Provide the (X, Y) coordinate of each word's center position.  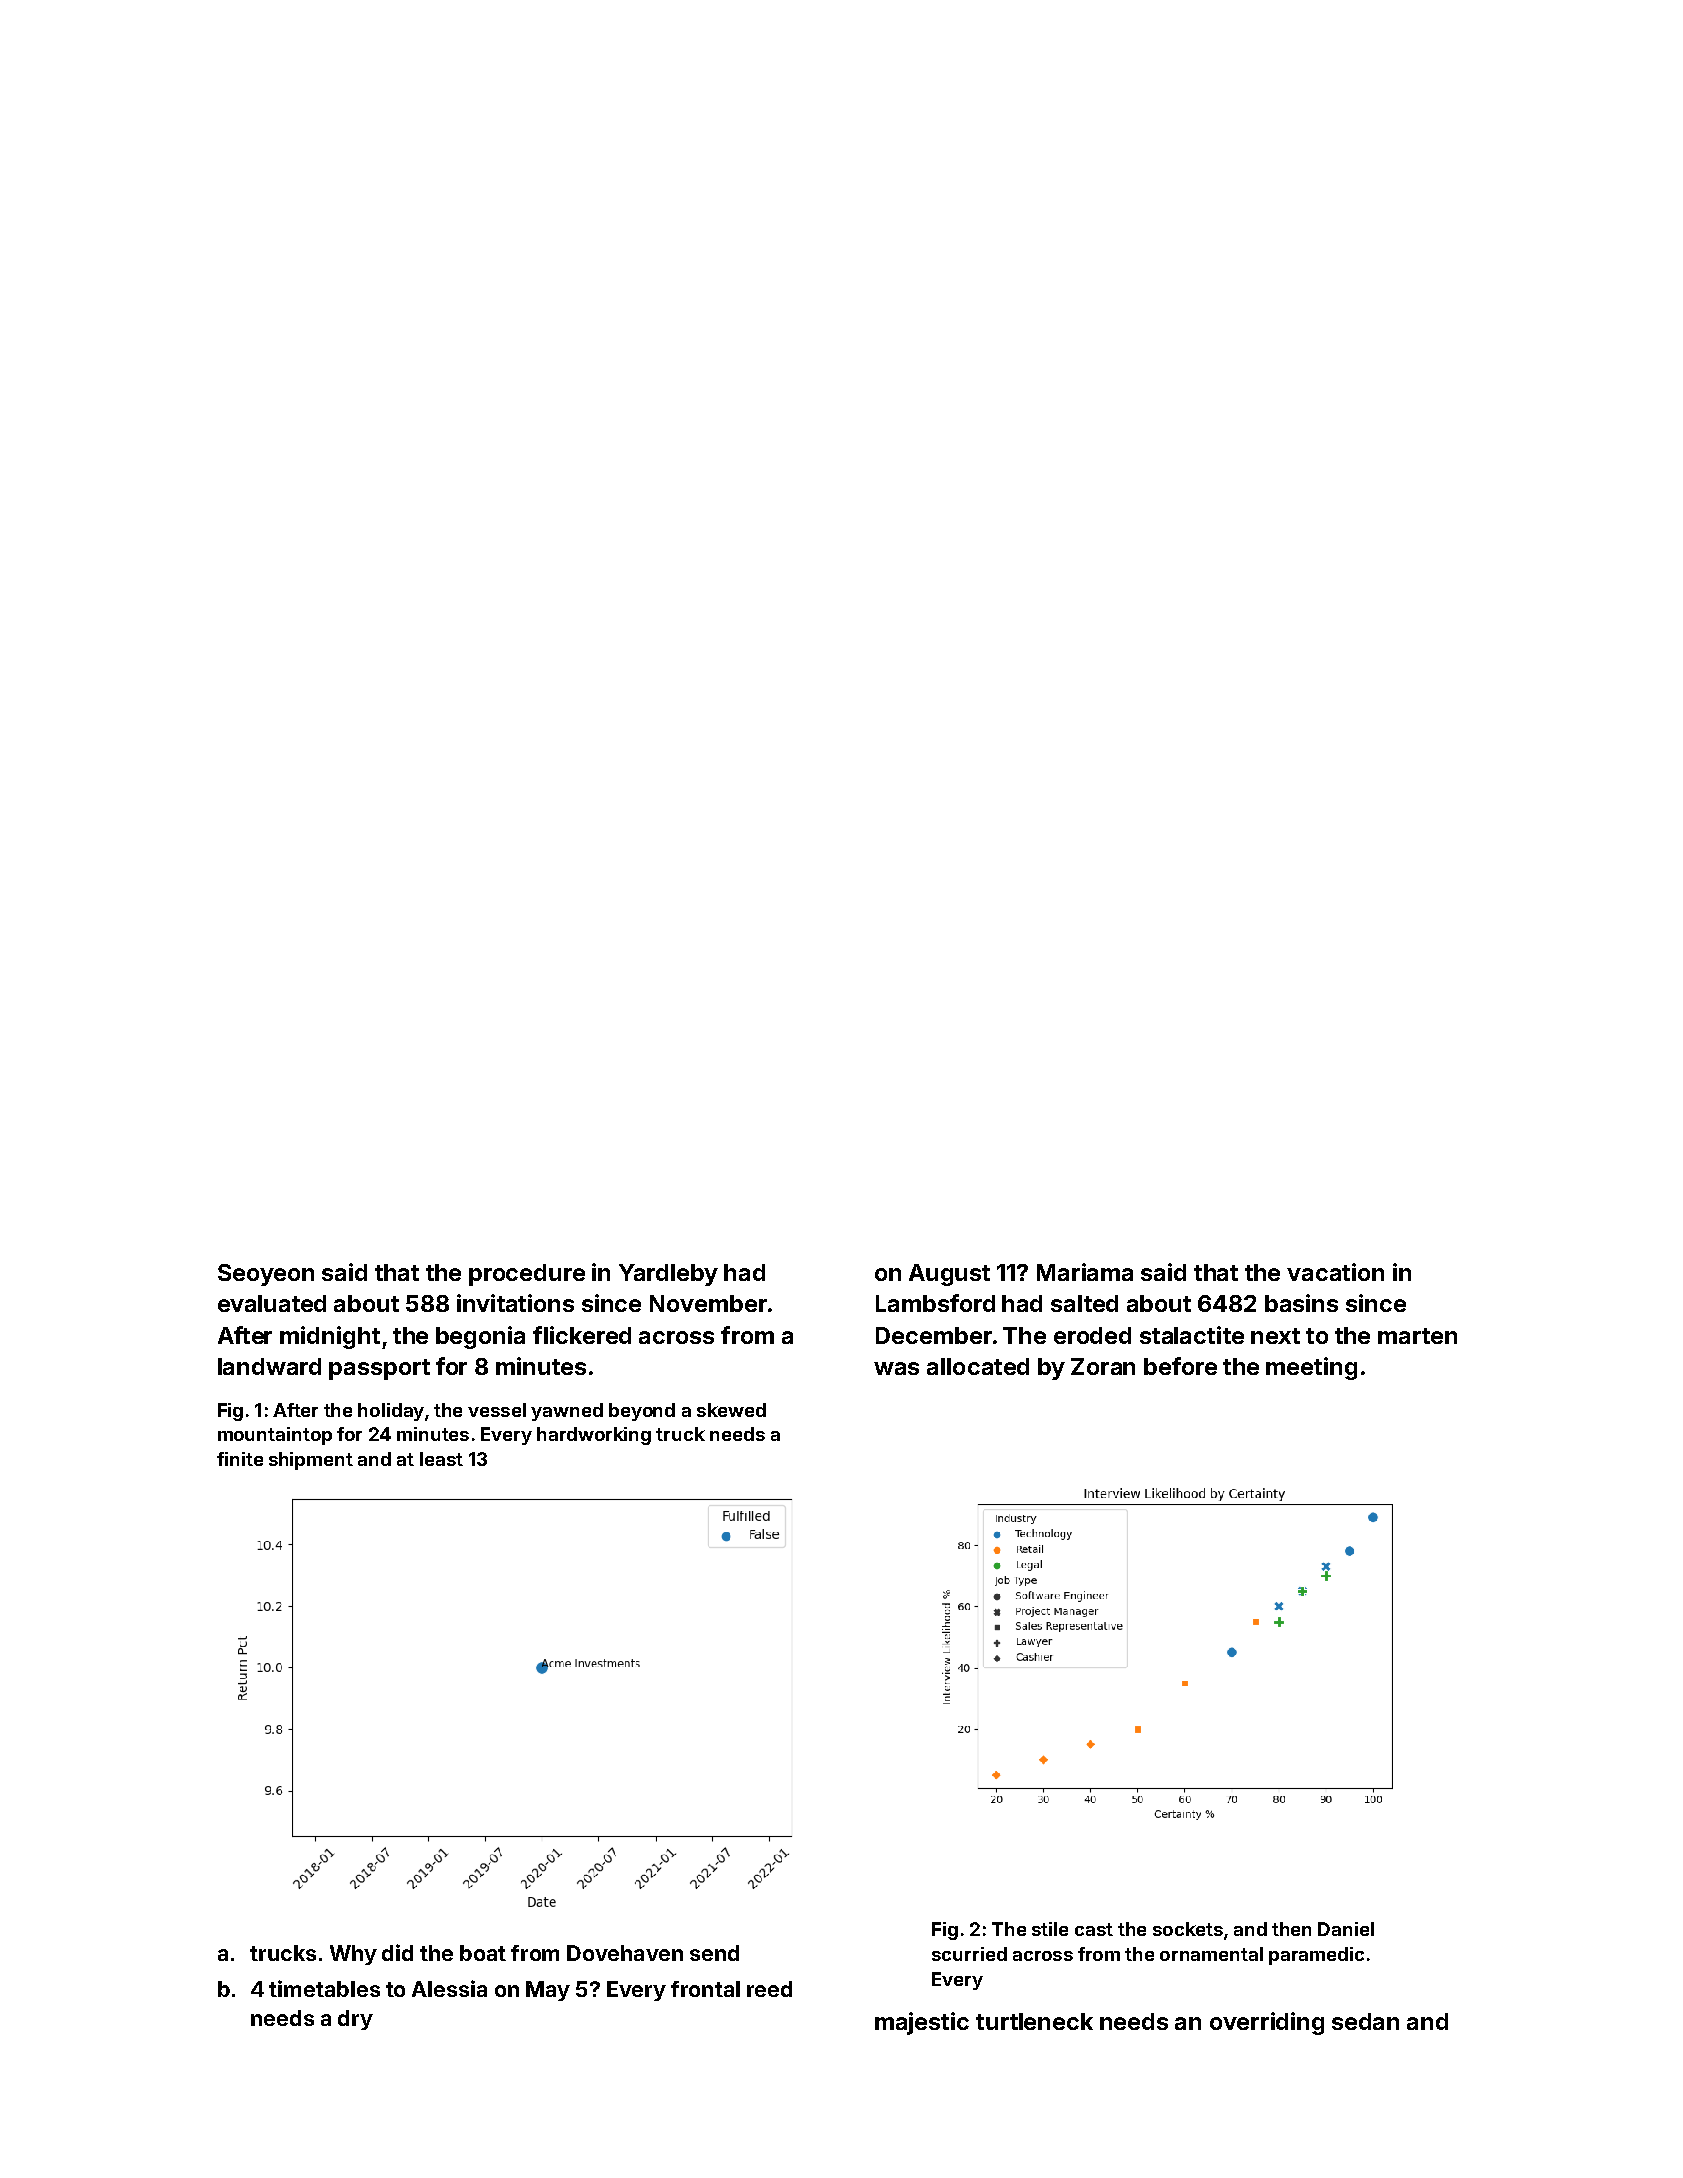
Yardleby (668, 1275)
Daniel (1346, 1929)
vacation (1335, 1272)
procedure (527, 1275)
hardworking (594, 1436)
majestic (922, 2023)
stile (1050, 1929)
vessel (497, 1410)
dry (355, 2020)
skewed (731, 1410)
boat (483, 1953)
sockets (1188, 1929)
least (441, 1459)
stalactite (1192, 1335)
